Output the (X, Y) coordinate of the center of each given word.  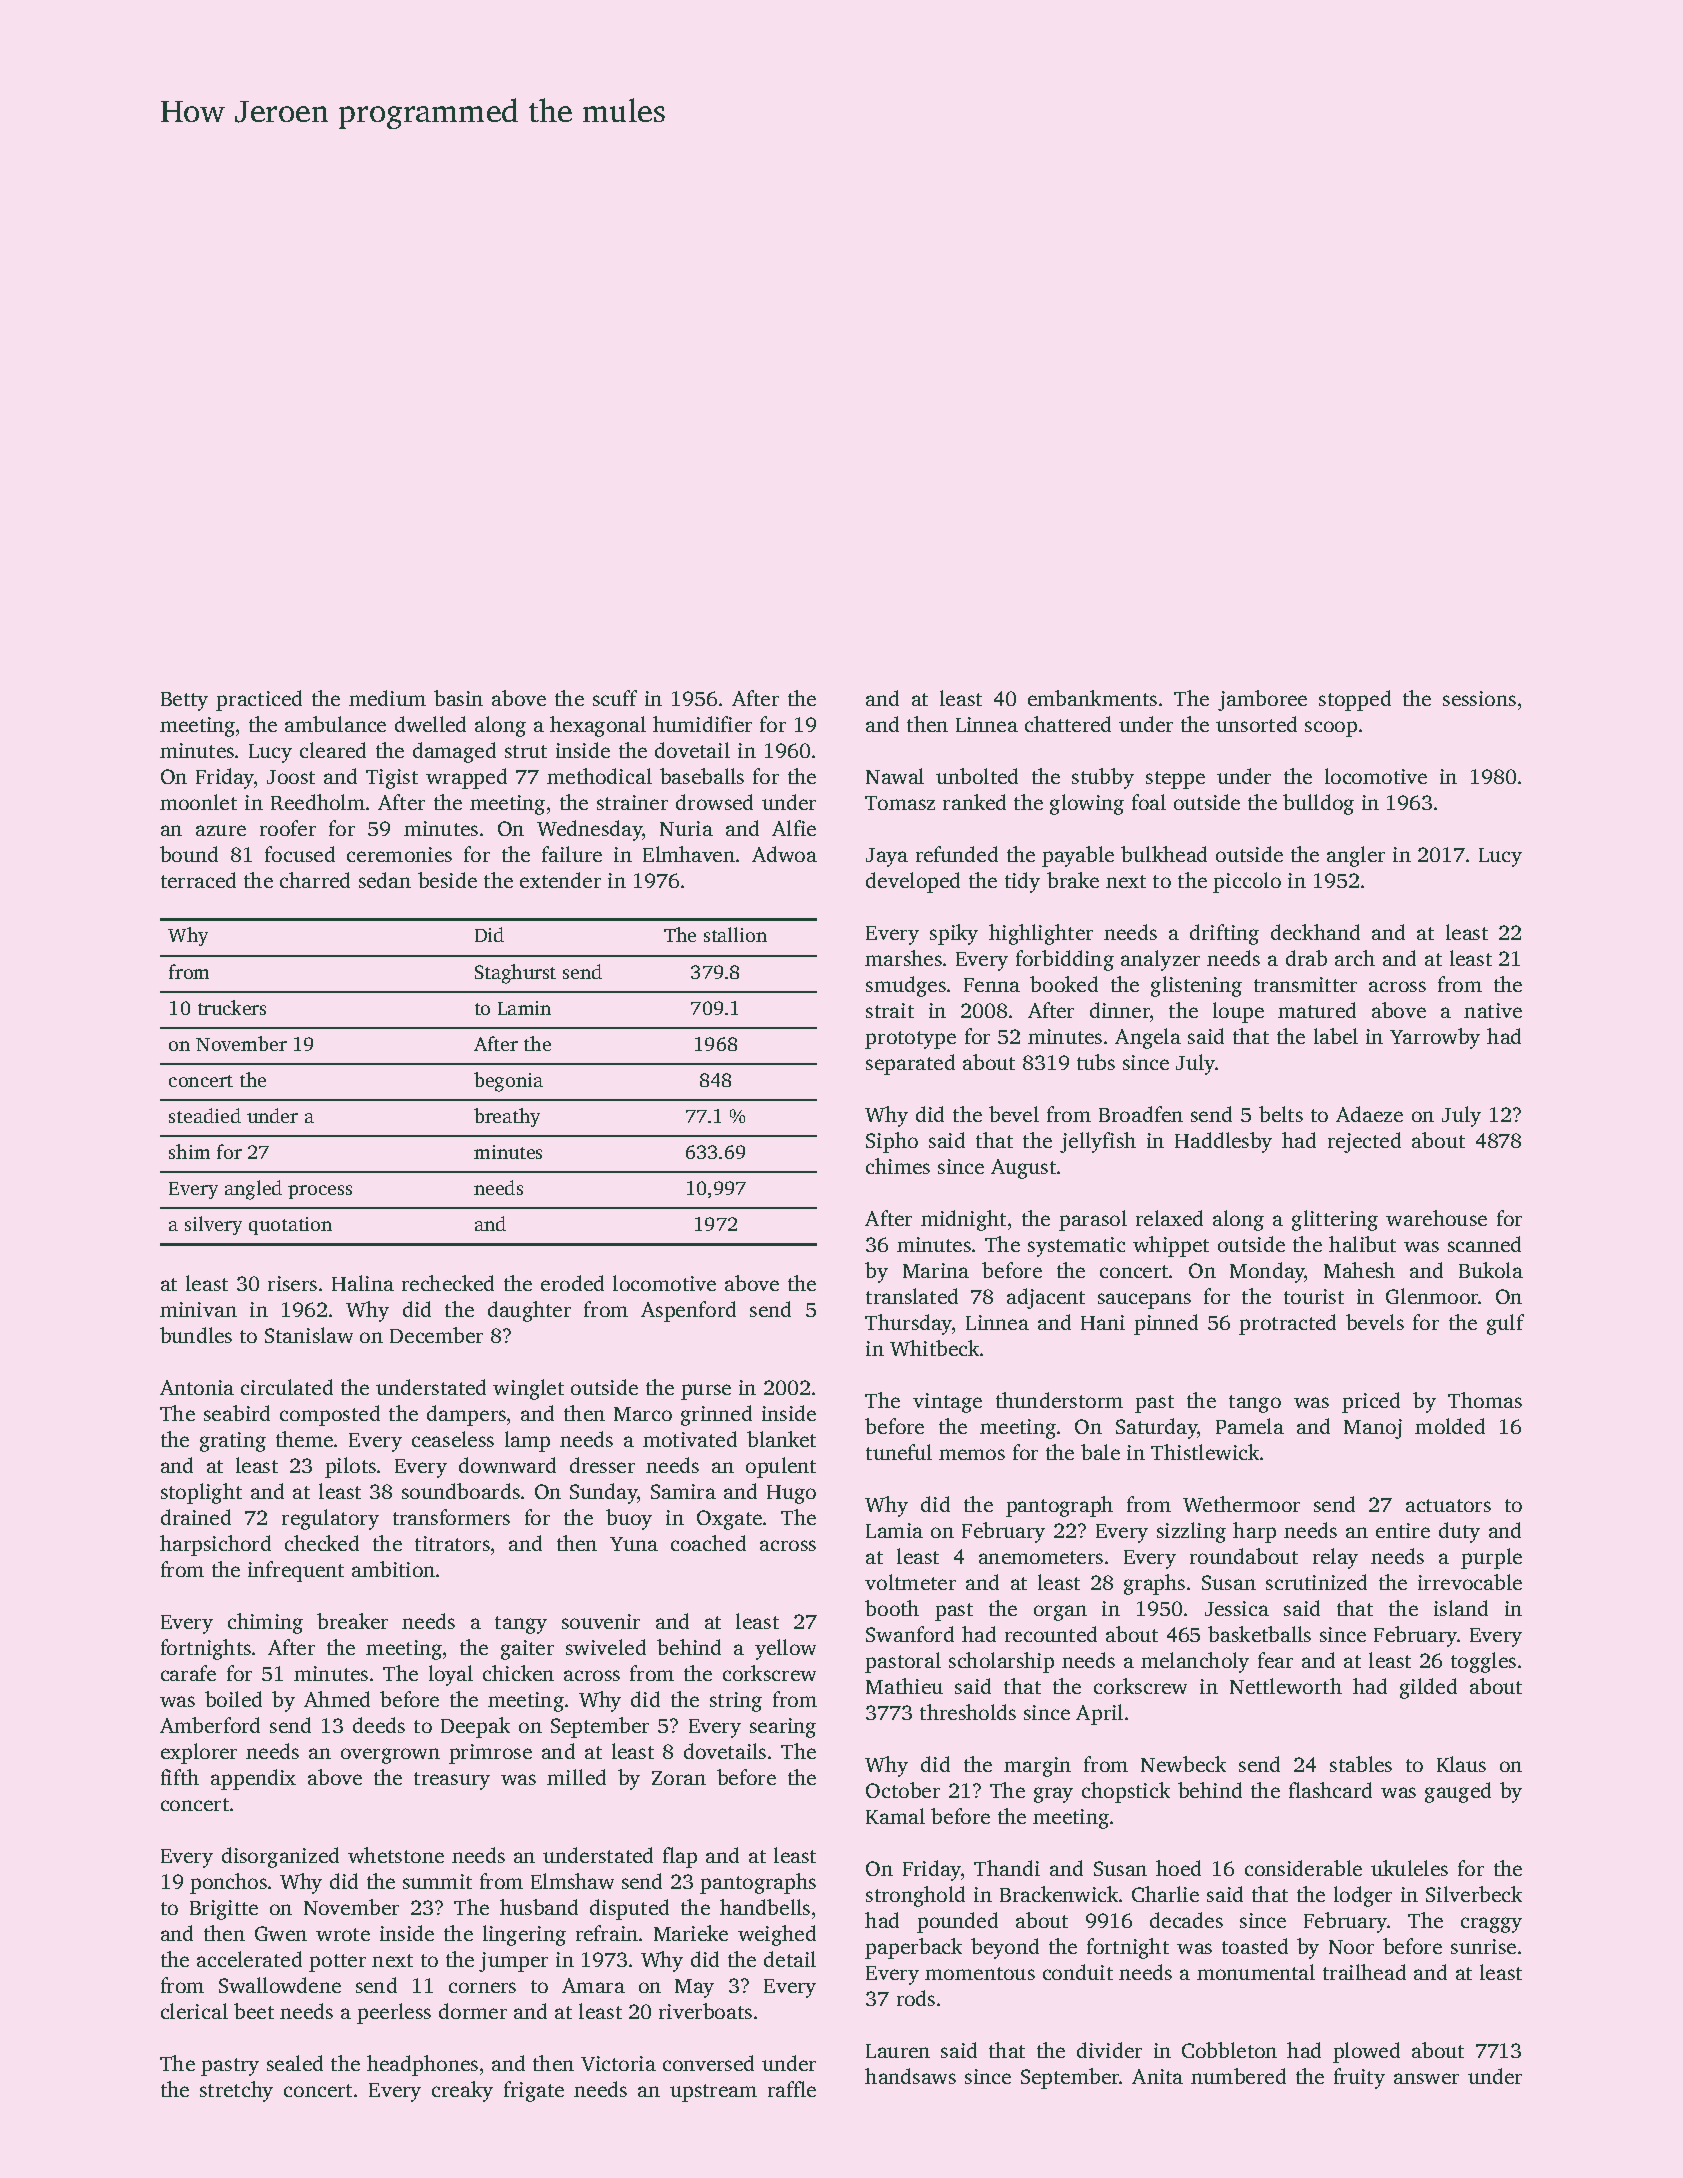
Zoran (679, 1778)
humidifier (702, 724)
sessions (1479, 698)
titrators (452, 1543)
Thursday (909, 1324)
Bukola (1491, 1270)
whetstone (396, 1855)
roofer (288, 828)
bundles (196, 1335)
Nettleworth (1286, 1686)
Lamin (524, 1008)
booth (892, 1608)
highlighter (1041, 934)
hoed (1178, 1868)
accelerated (249, 1959)
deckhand (1315, 932)
